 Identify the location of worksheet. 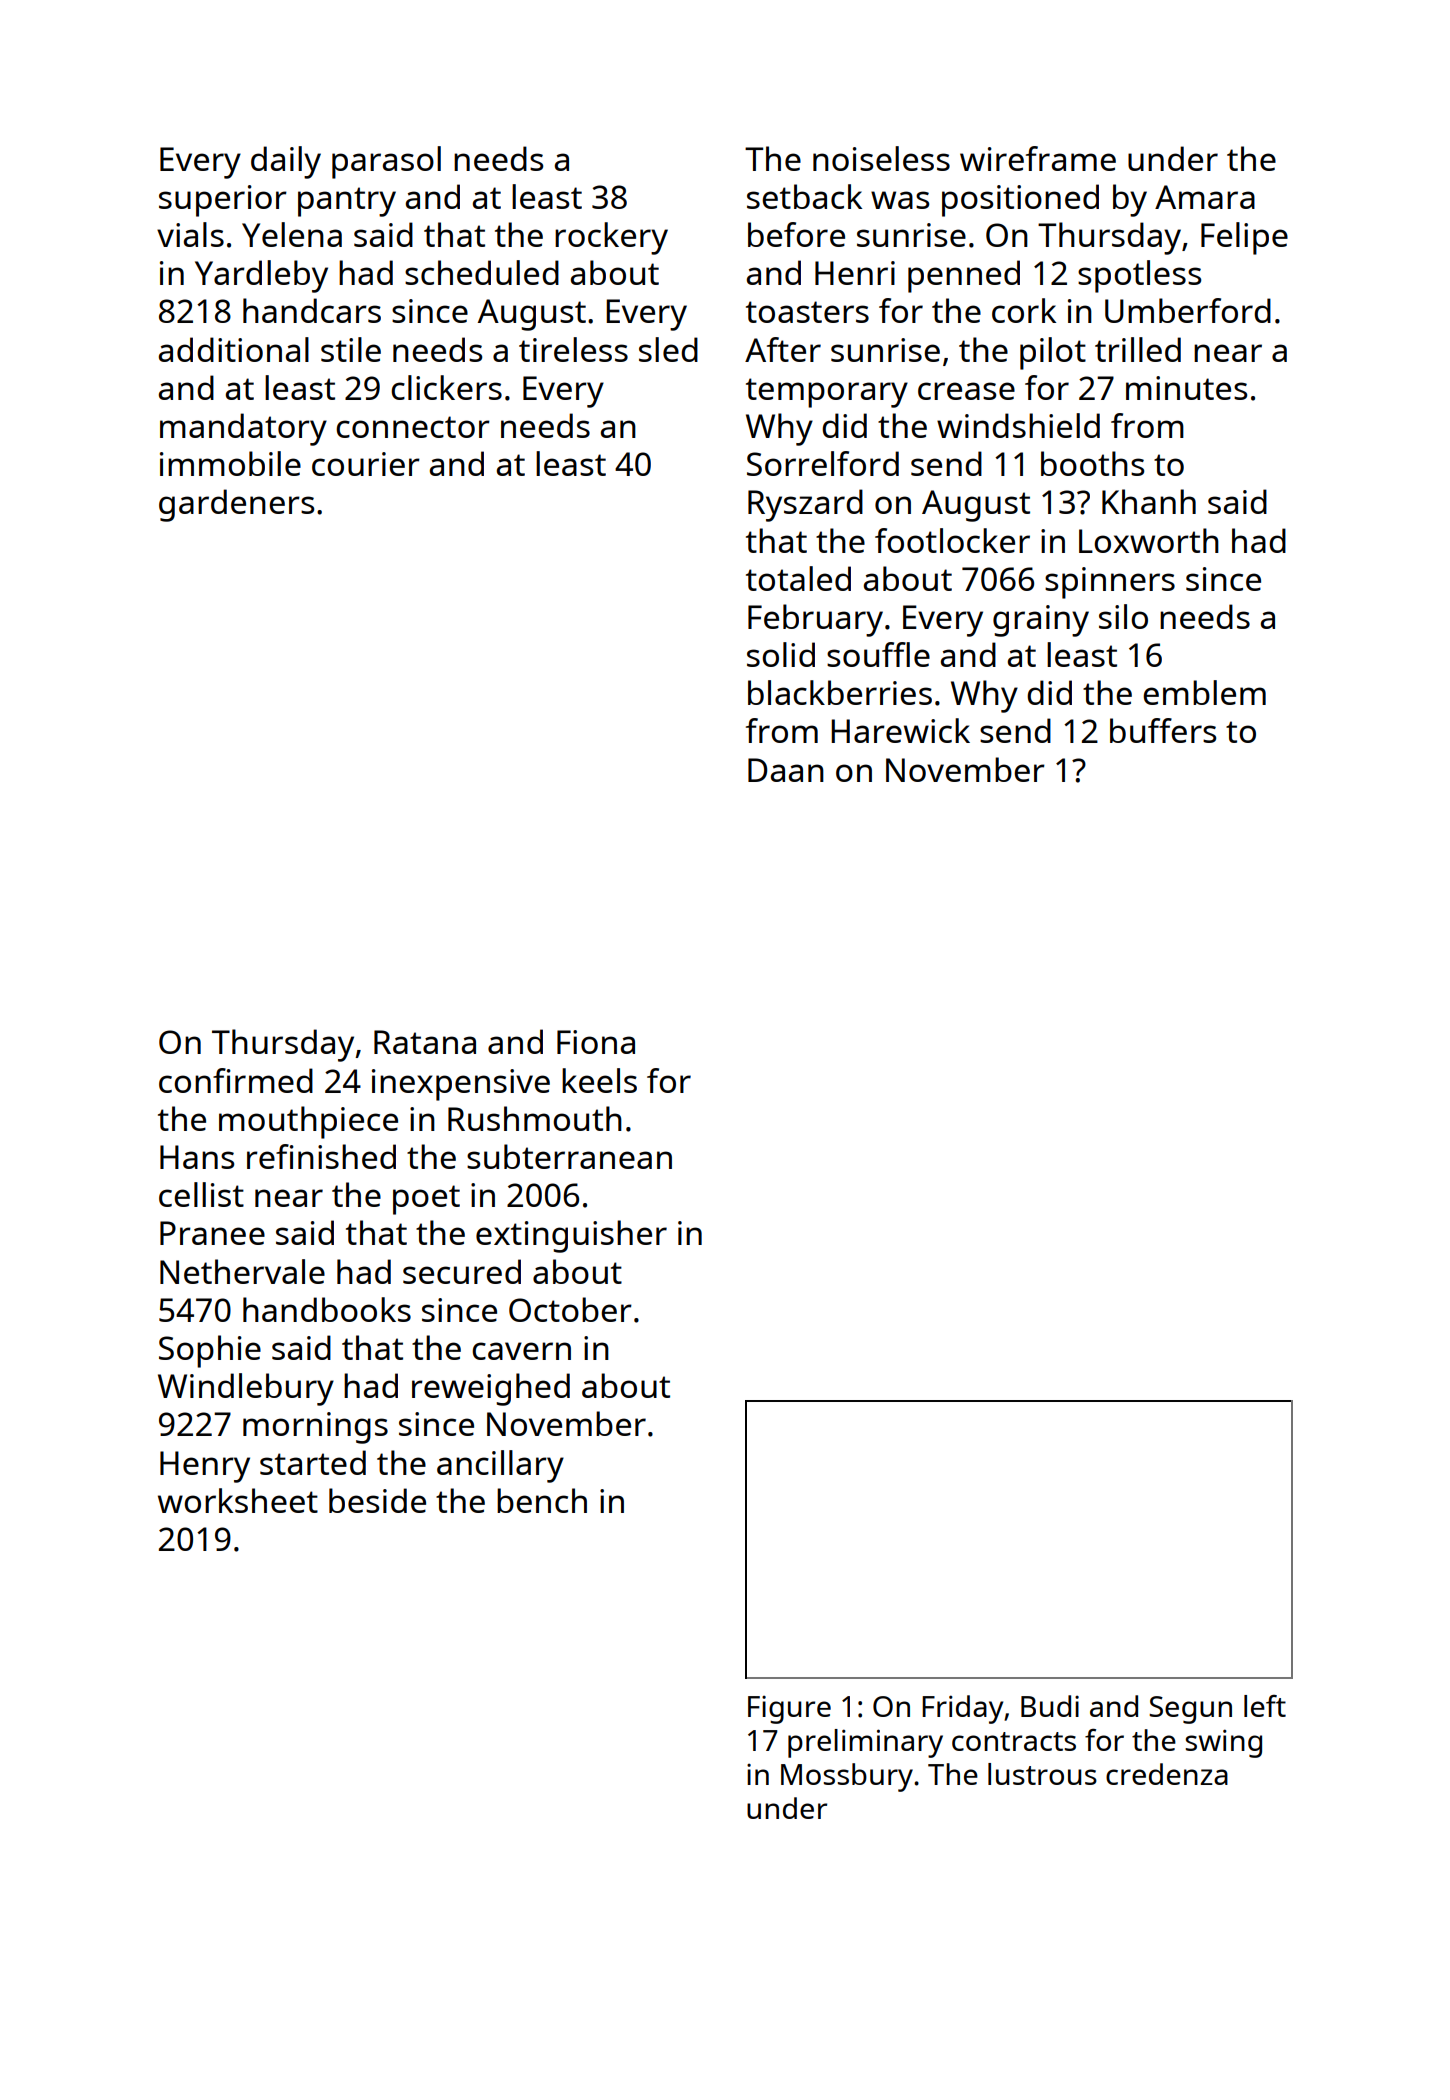
(238, 1500).
